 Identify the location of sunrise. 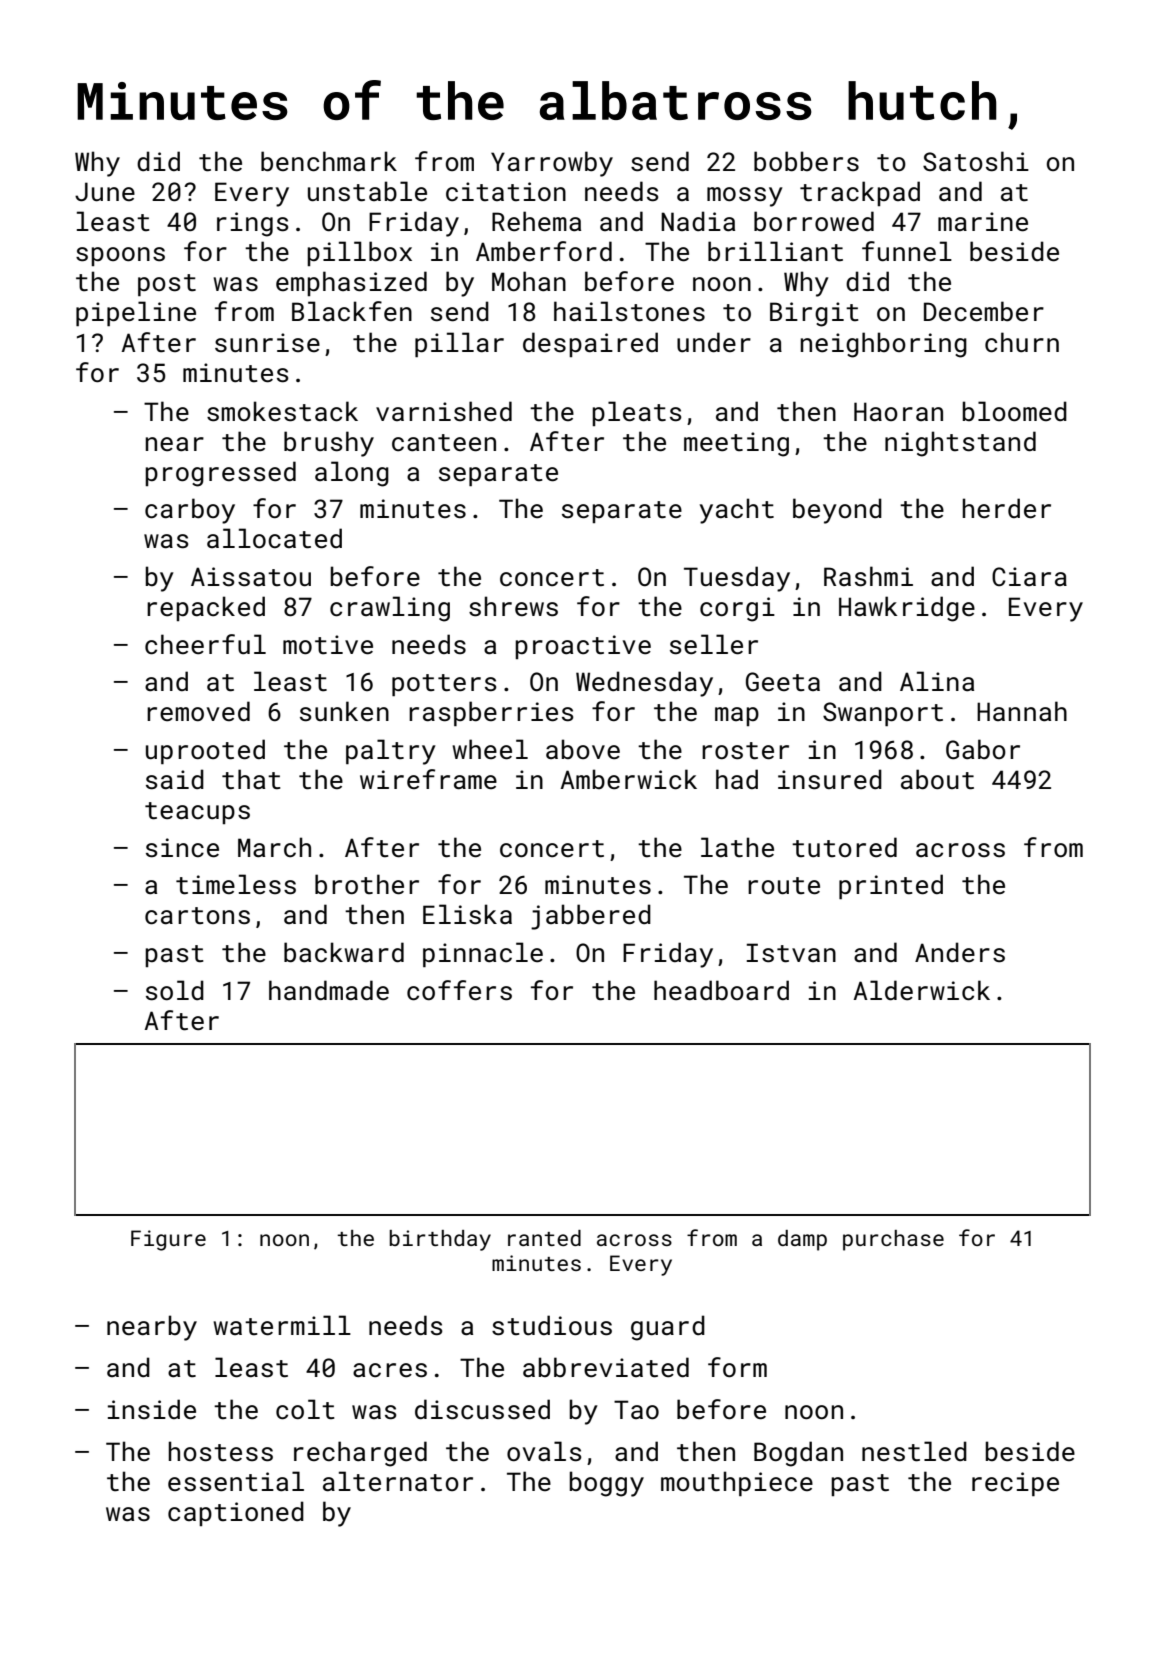
(267, 342).
